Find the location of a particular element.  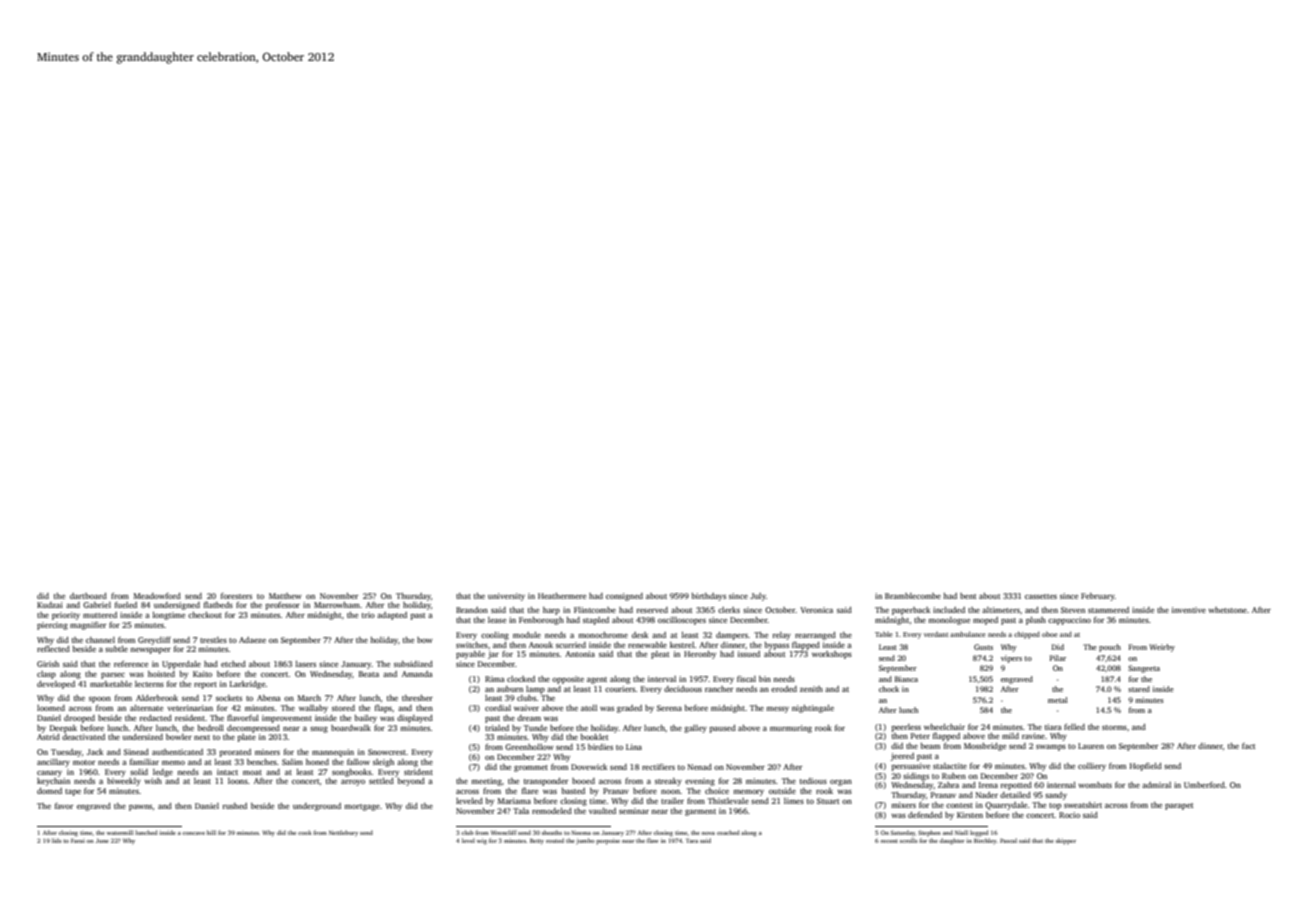

Antonia is located at coordinates (580, 654).
